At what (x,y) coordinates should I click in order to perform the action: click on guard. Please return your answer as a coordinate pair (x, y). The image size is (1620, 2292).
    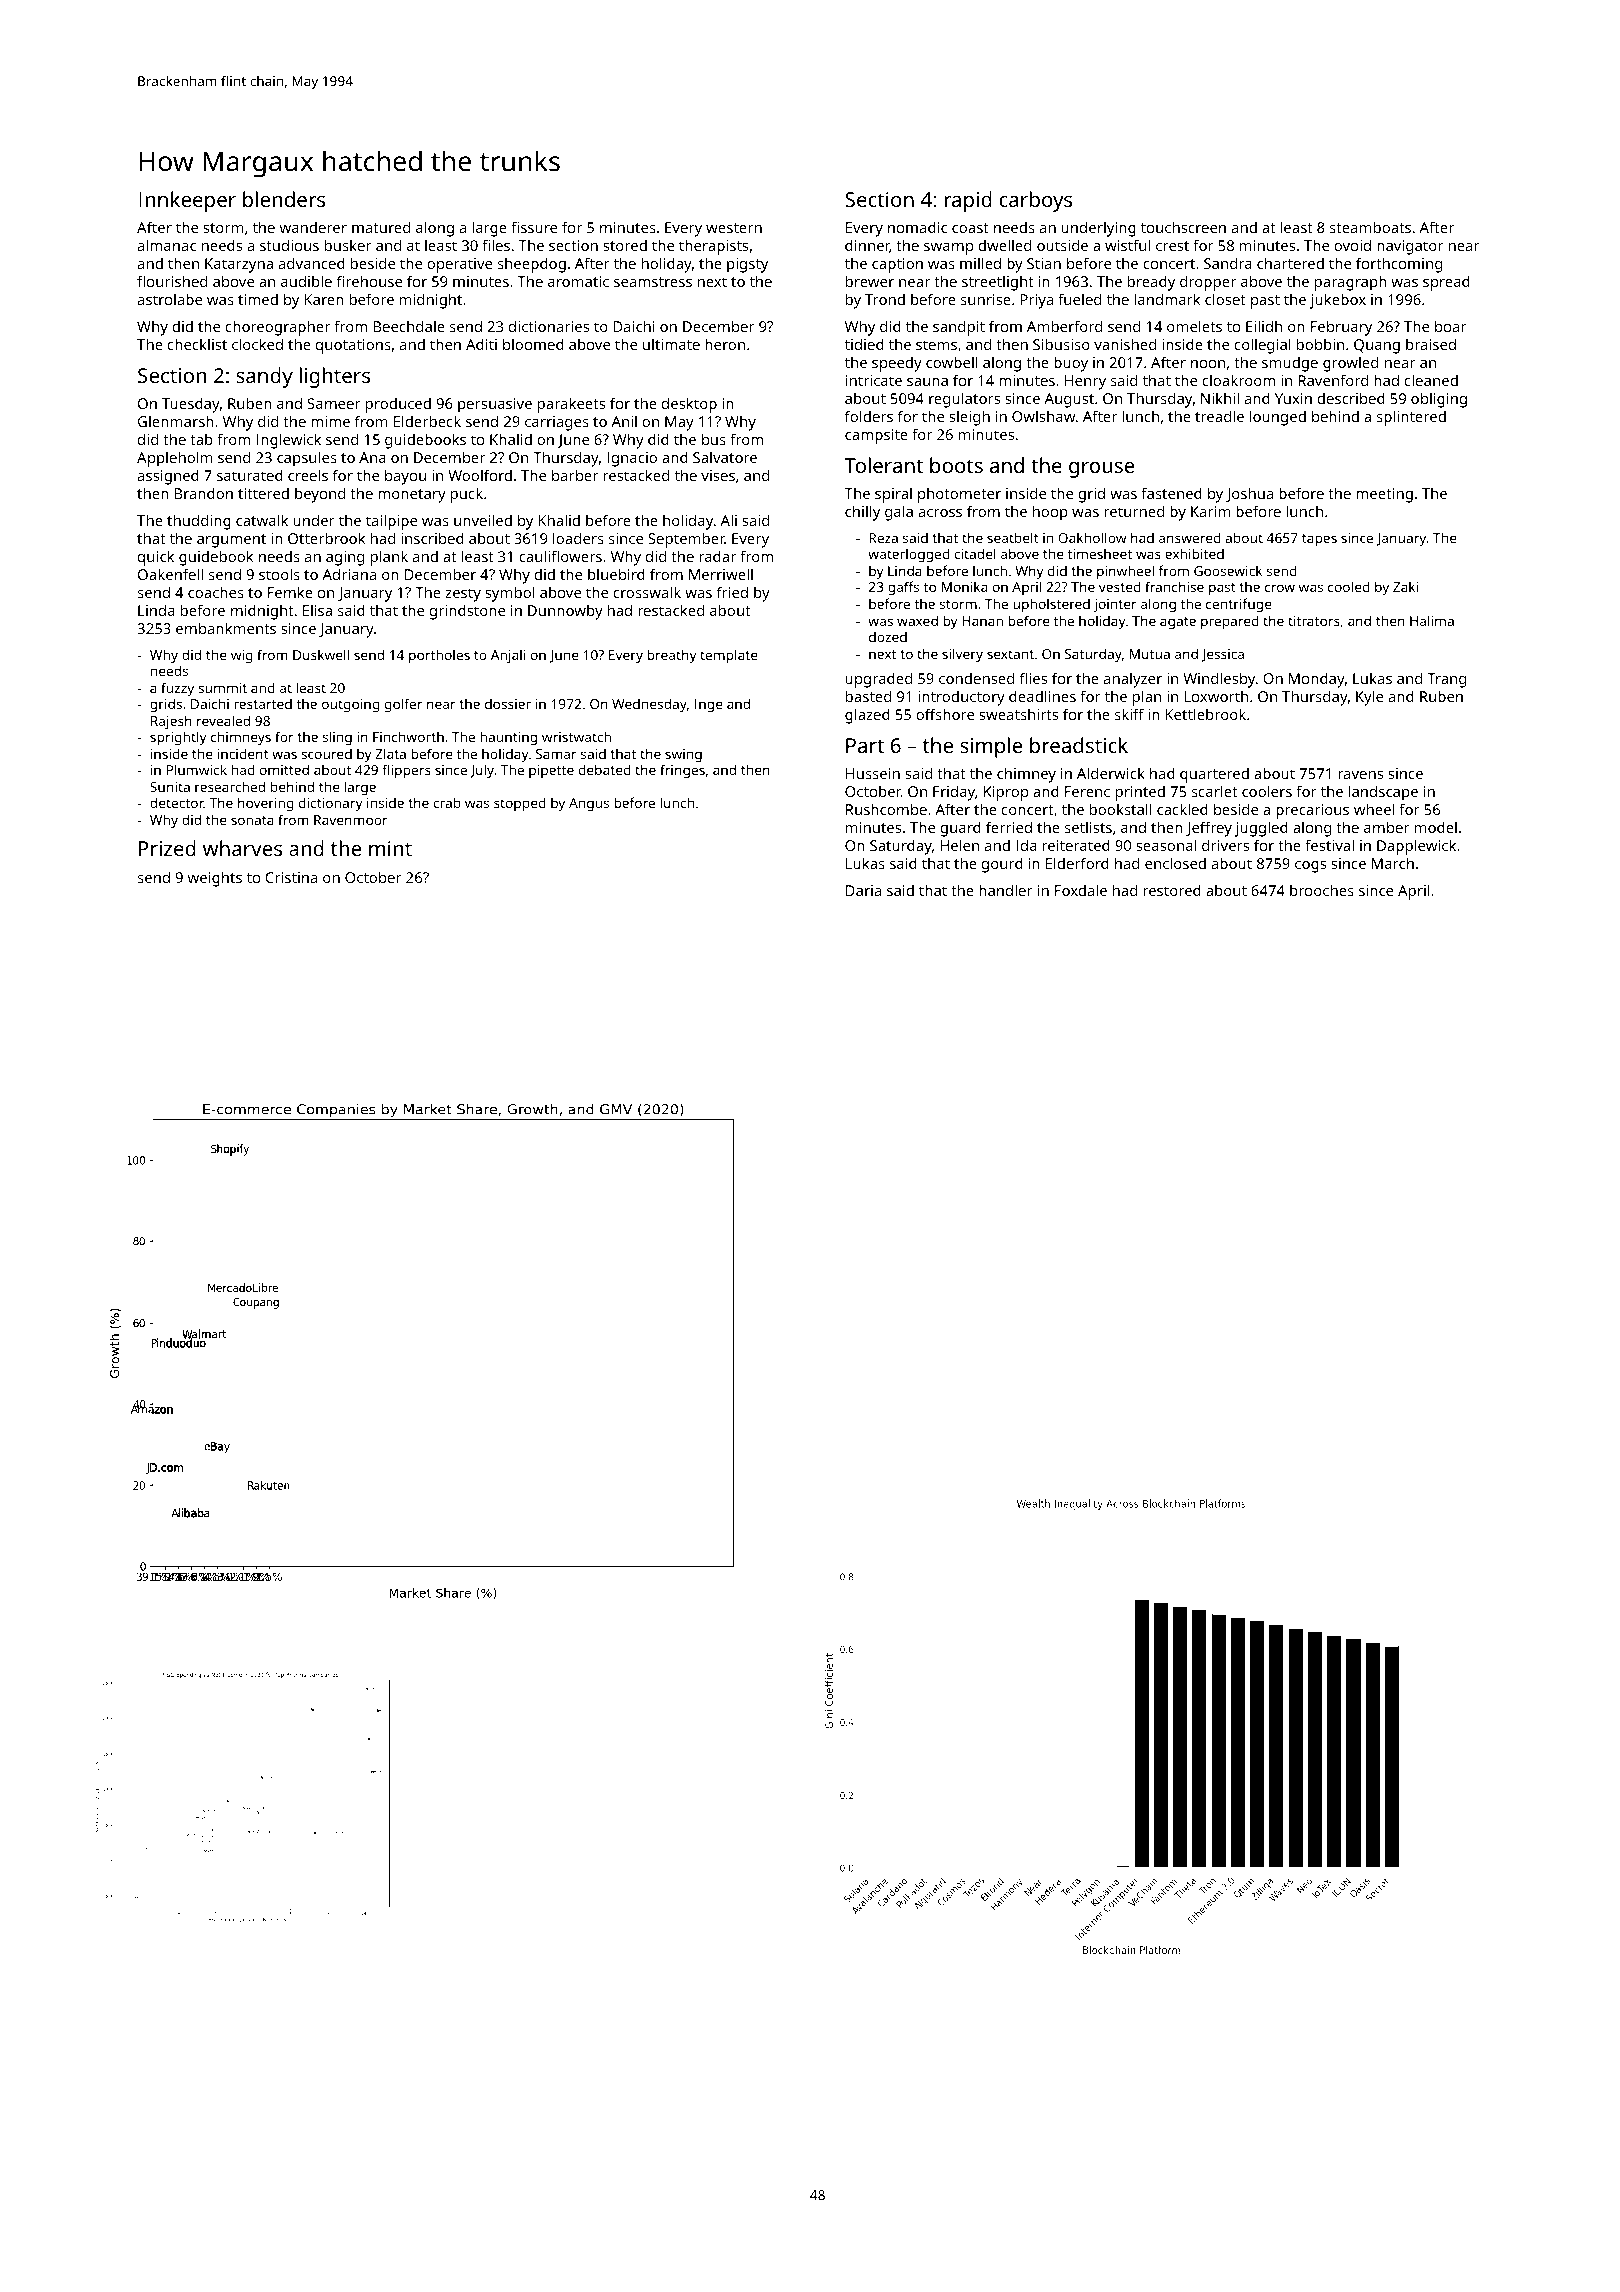
    Looking at the image, I should click on (960, 829).
